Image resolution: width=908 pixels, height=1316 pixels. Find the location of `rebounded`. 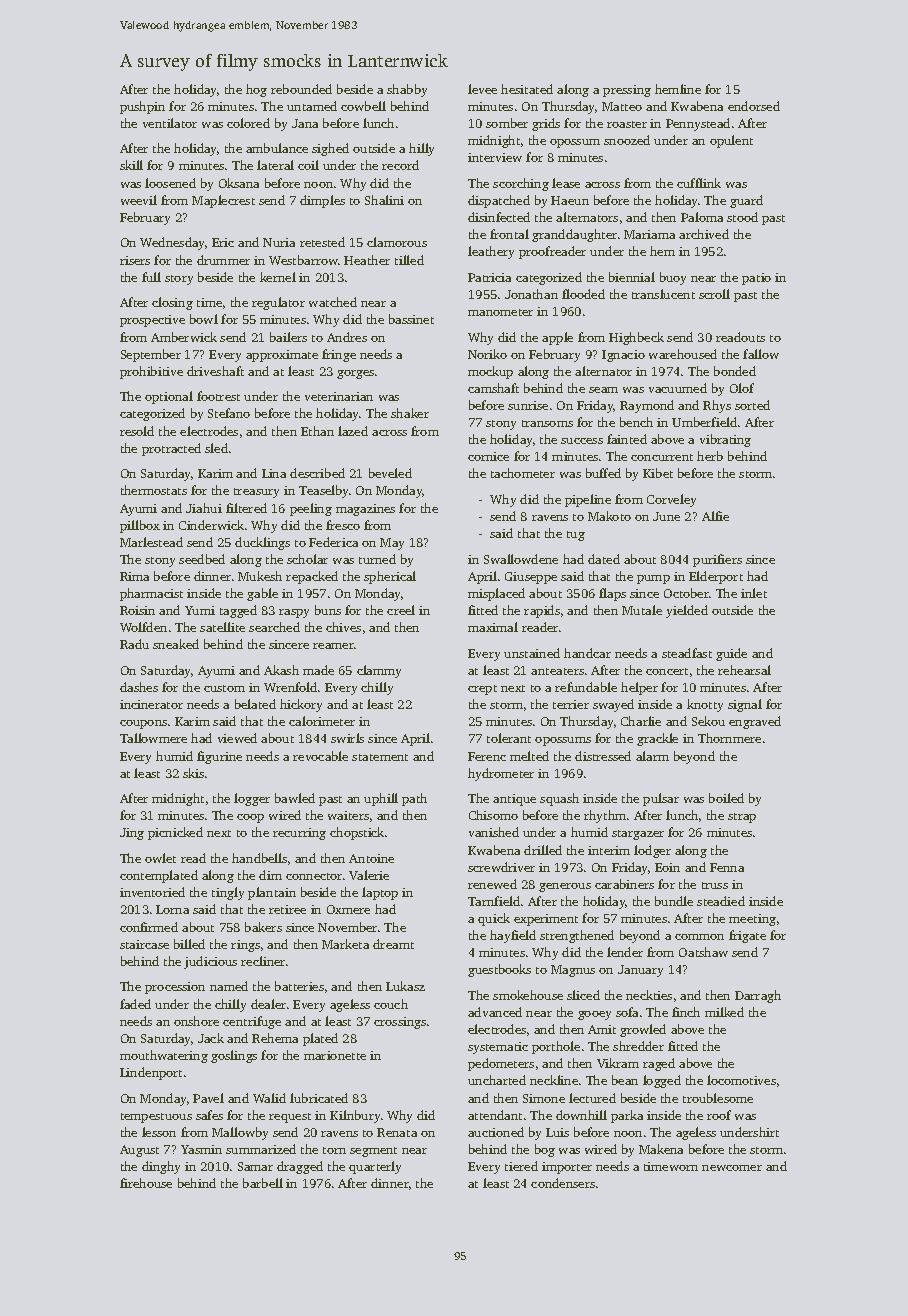

rebounded is located at coordinates (301, 89).
